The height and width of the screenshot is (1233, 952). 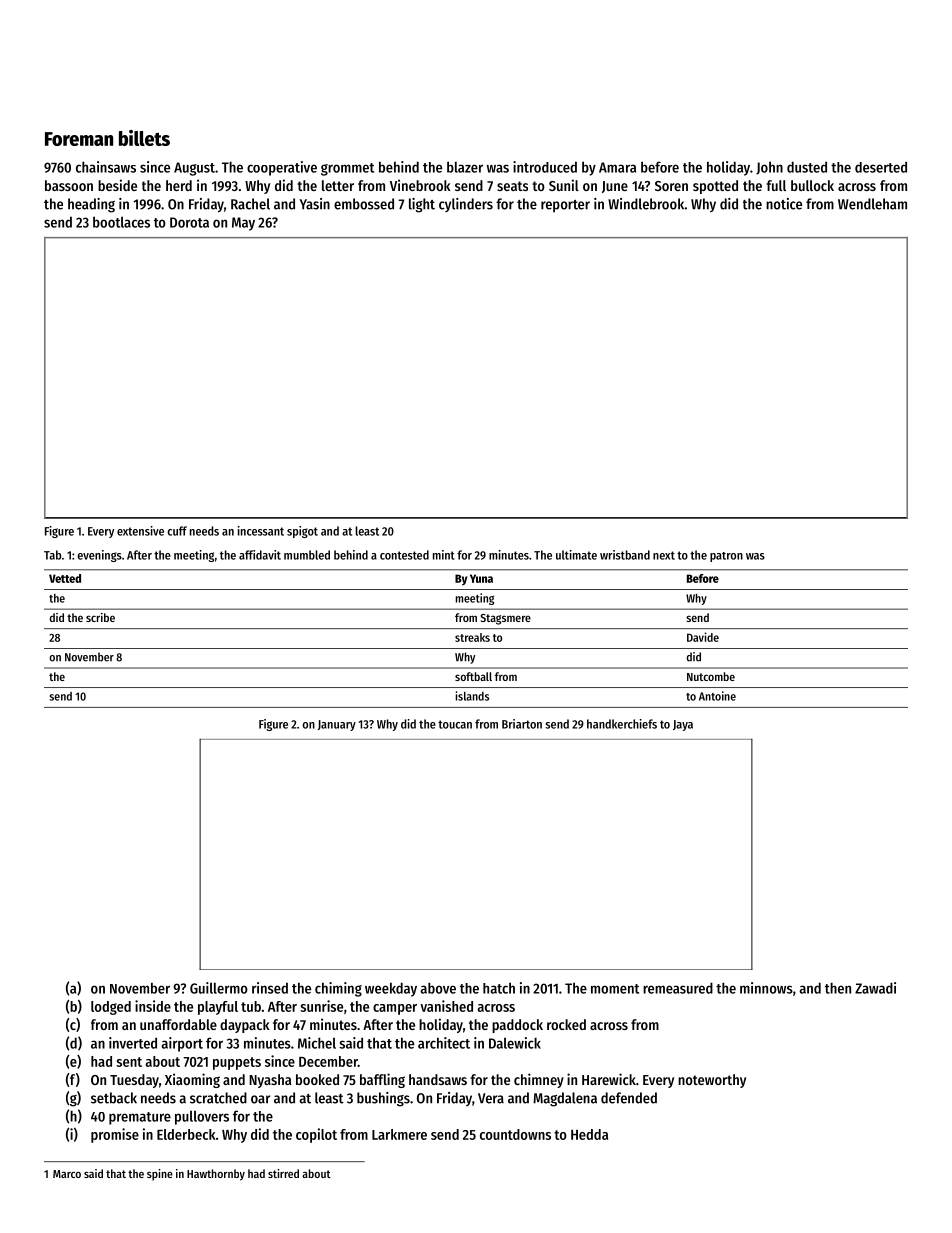 What do you see at coordinates (472, 637) in the screenshot?
I see `streaks` at bounding box center [472, 637].
